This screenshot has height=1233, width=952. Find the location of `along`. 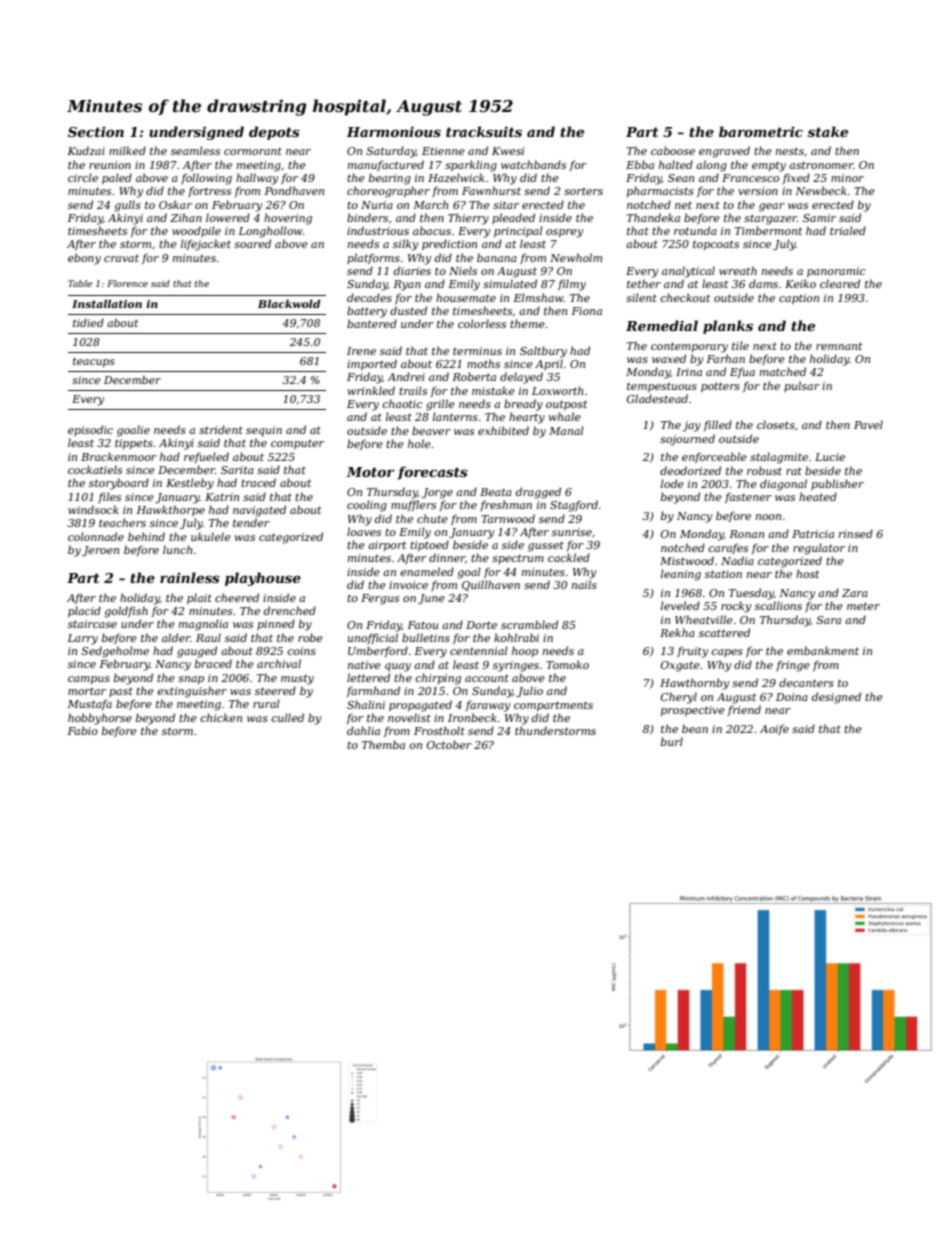

along is located at coordinates (711, 166).
